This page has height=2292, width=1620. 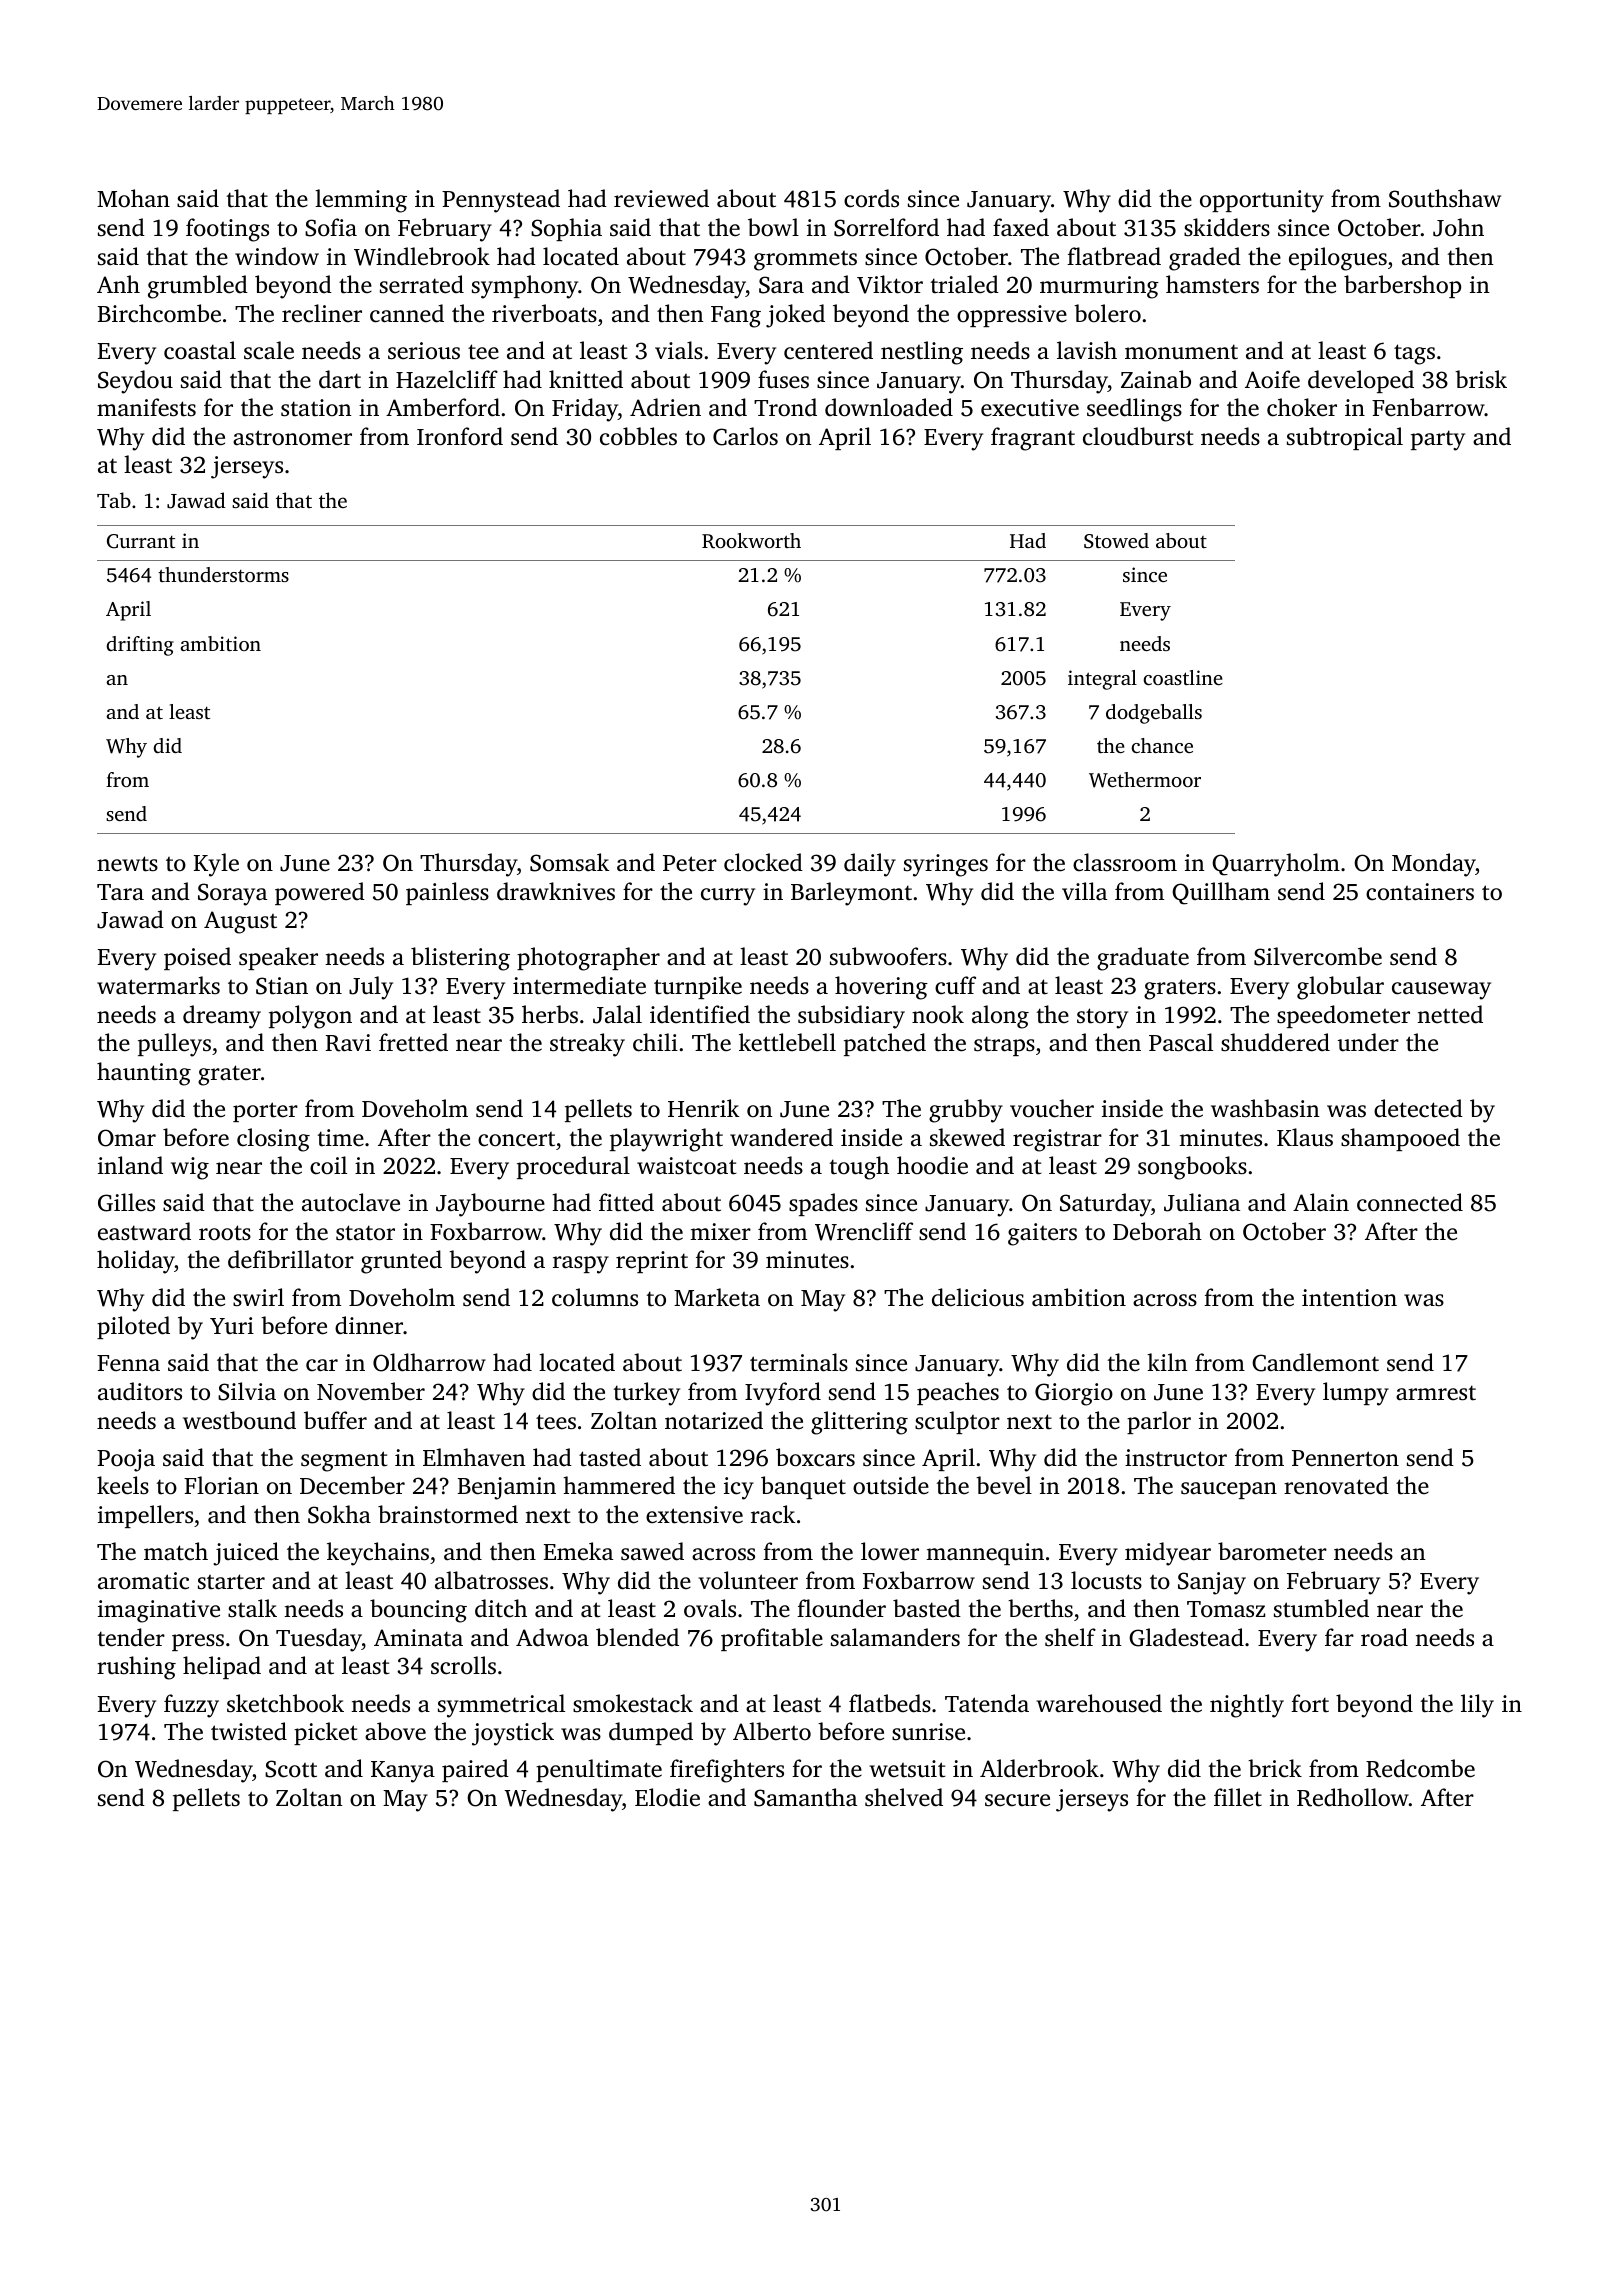 What do you see at coordinates (895, 1637) in the page?
I see `salamanders` at bounding box center [895, 1637].
